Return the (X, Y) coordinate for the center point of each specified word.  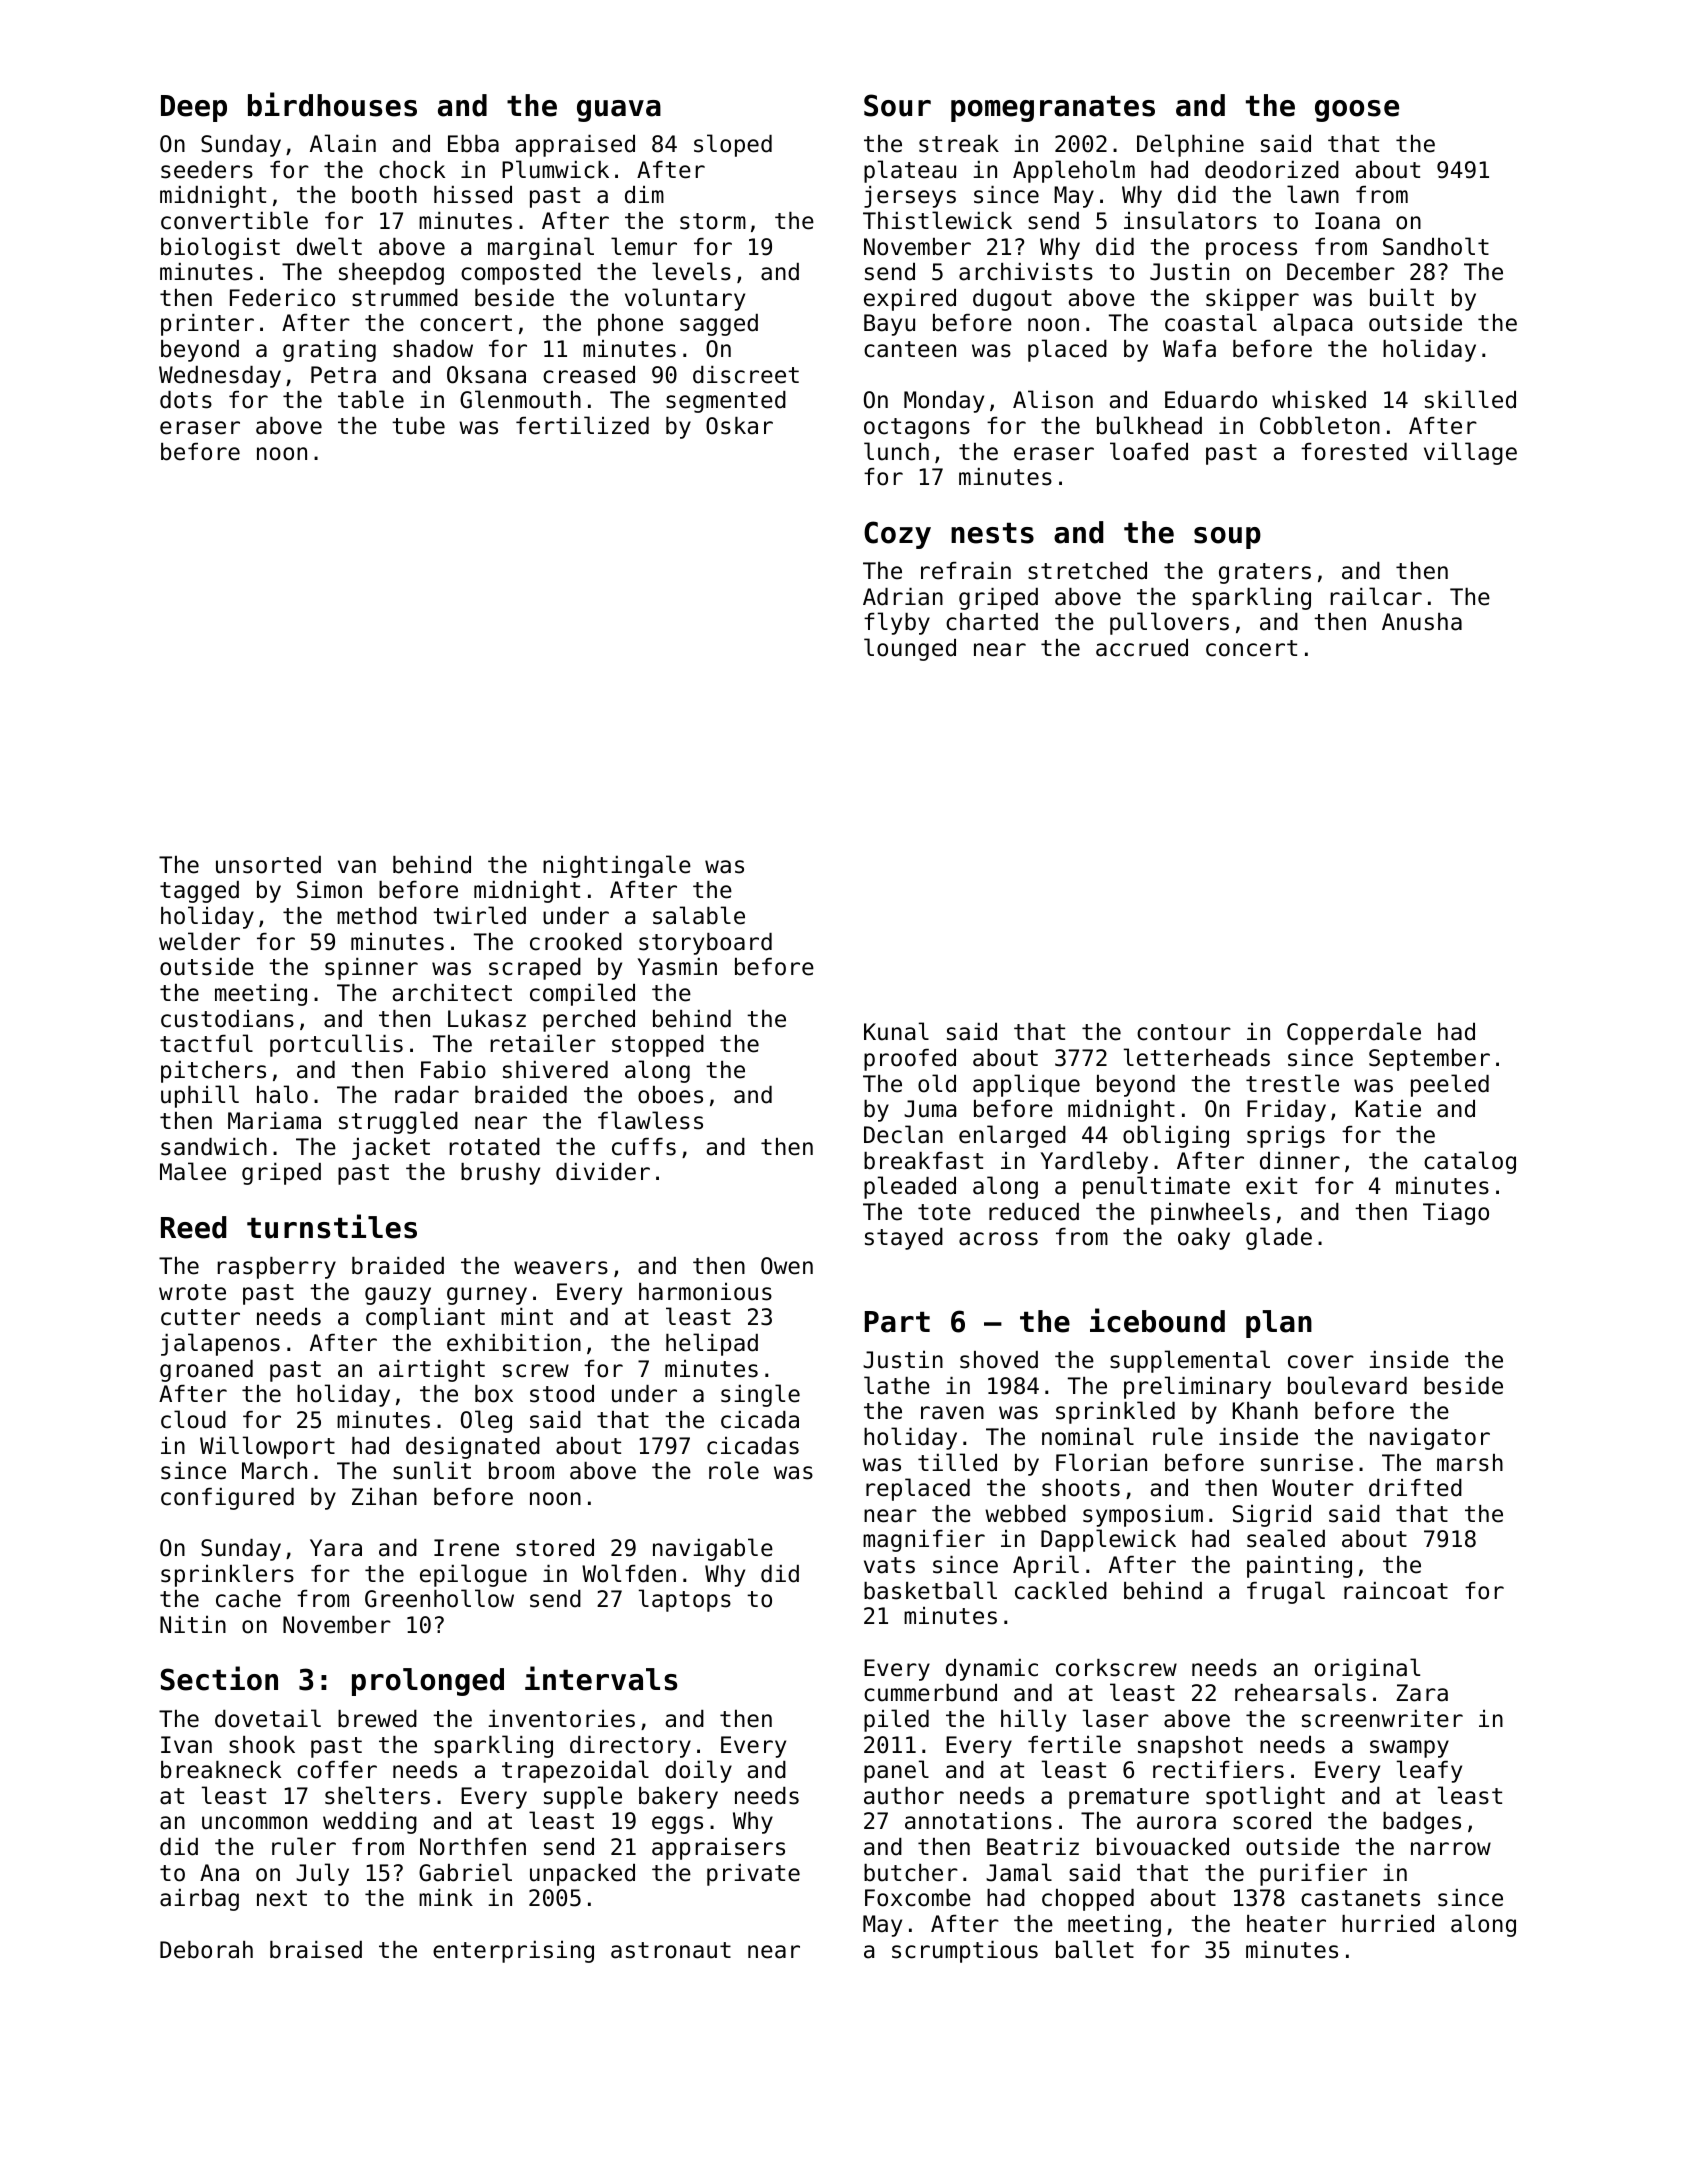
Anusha (1422, 622)
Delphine (1190, 145)
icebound (1157, 1320)
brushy (500, 1174)
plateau (910, 171)
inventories (561, 1719)
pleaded (910, 1187)
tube (418, 426)
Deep (194, 108)
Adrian (903, 597)
